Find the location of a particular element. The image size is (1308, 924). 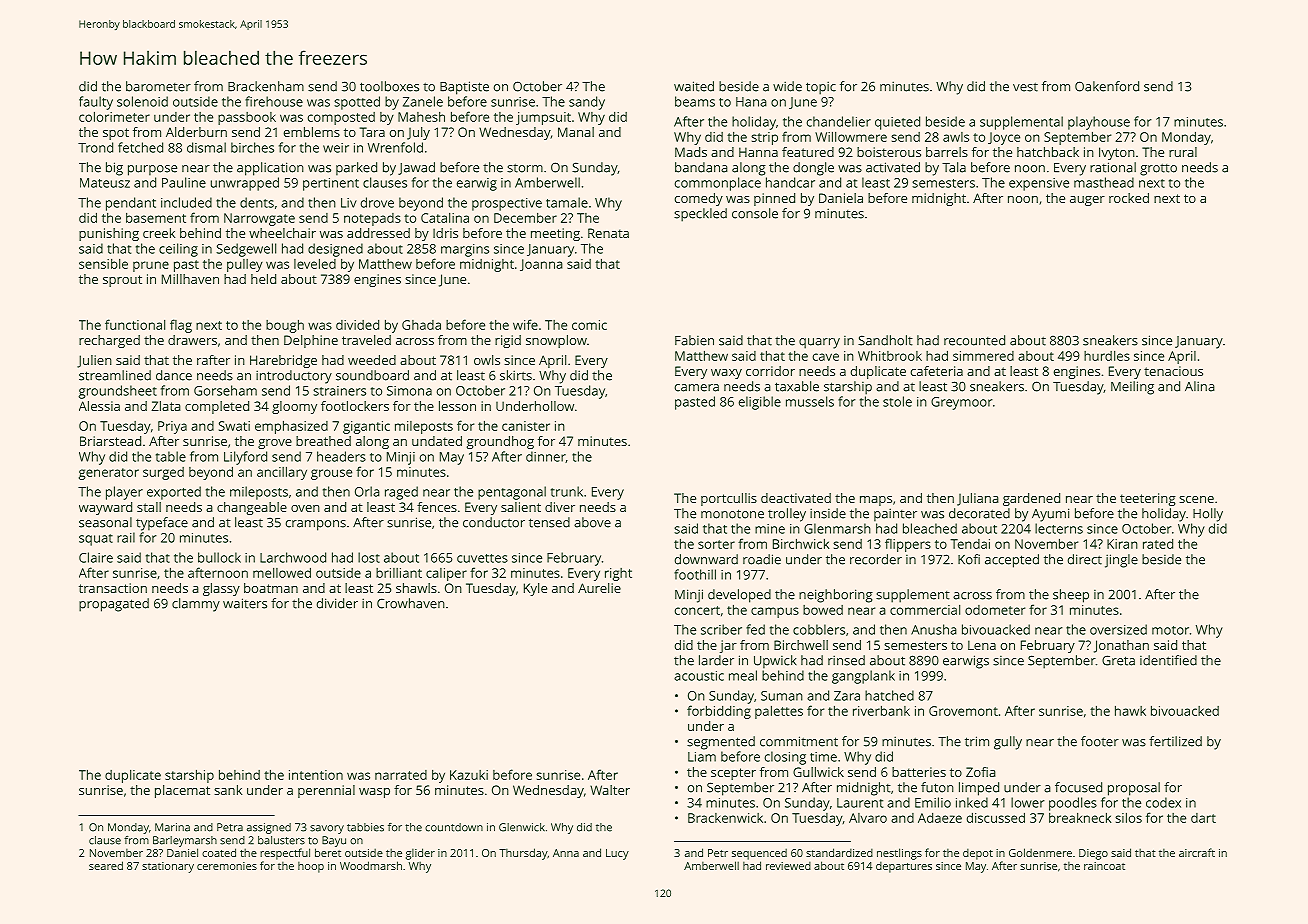

rocked is located at coordinates (1129, 198).
